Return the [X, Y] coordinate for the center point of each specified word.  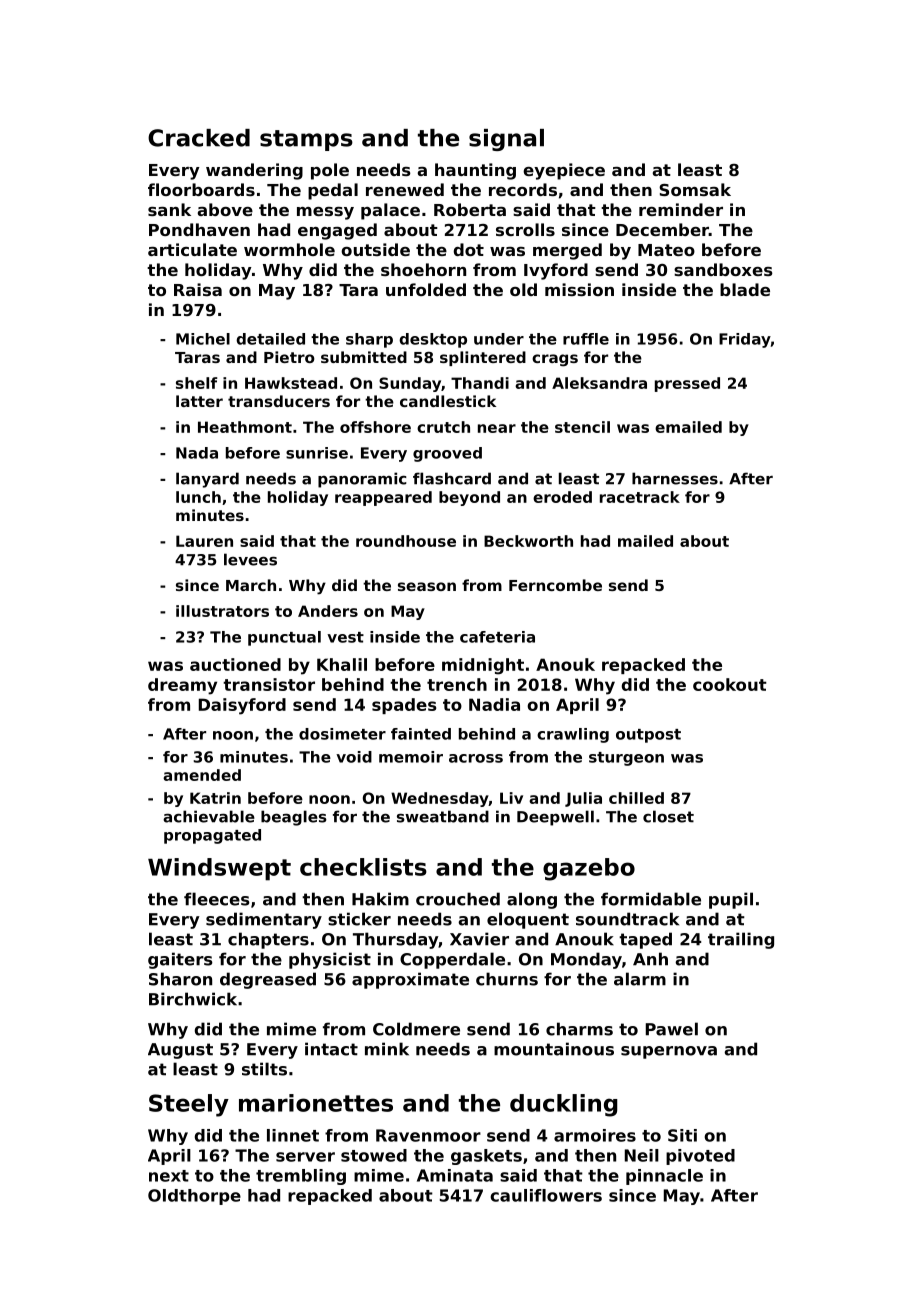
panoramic [362, 480]
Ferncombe [555, 585]
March [251, 585]
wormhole [289, 249]
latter [199, 401]
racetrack [640, 497]
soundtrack [627, 919]
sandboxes [723, 269]
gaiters [180, 960]
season [427, 586]
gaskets [486, 1157]
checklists [363, 867]
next [169, 1176]
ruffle [586, 339]
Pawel [672, 1029]
